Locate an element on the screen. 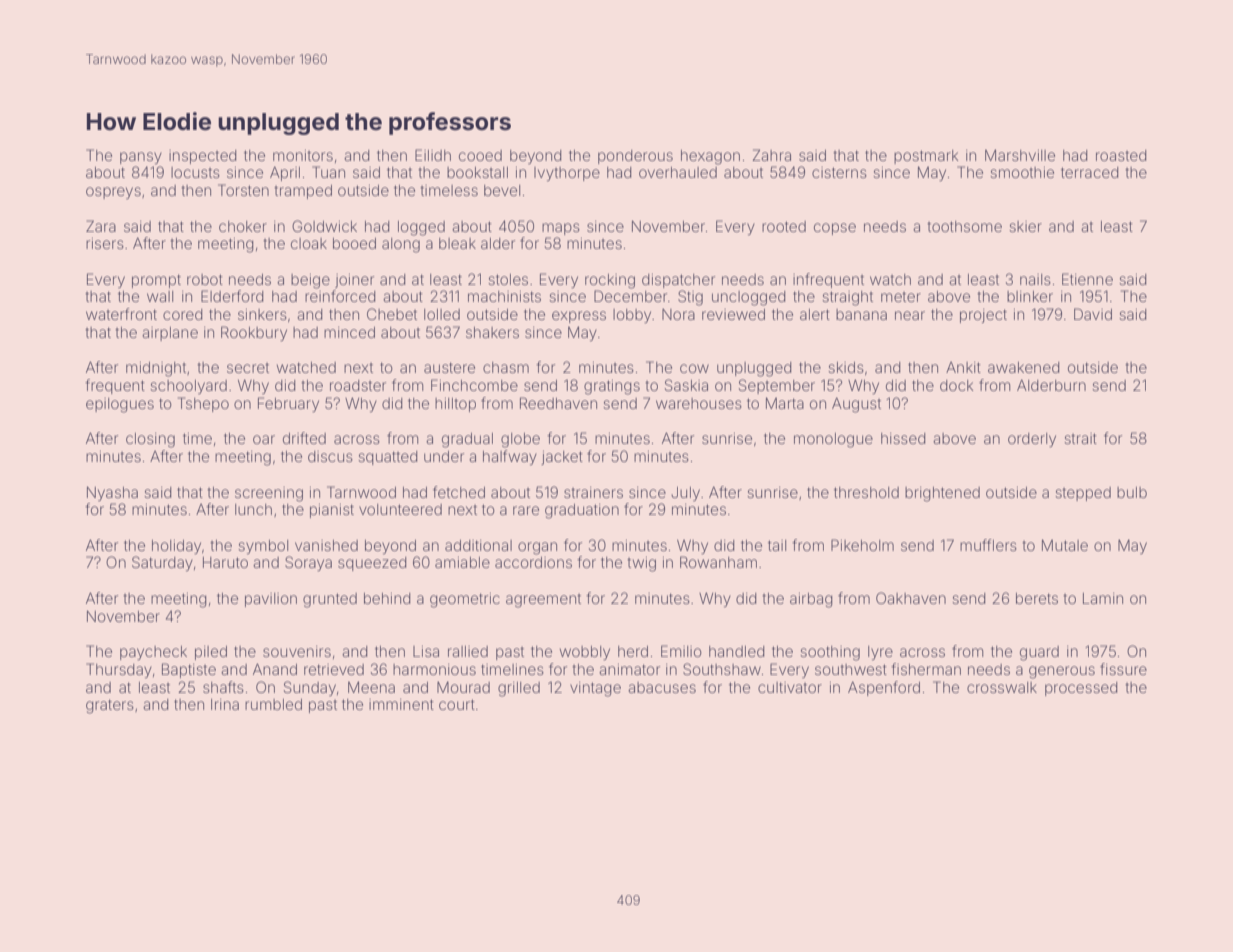 This screenshot has height=952, width=1233. warehouses is located at coordinates (699, 403).
